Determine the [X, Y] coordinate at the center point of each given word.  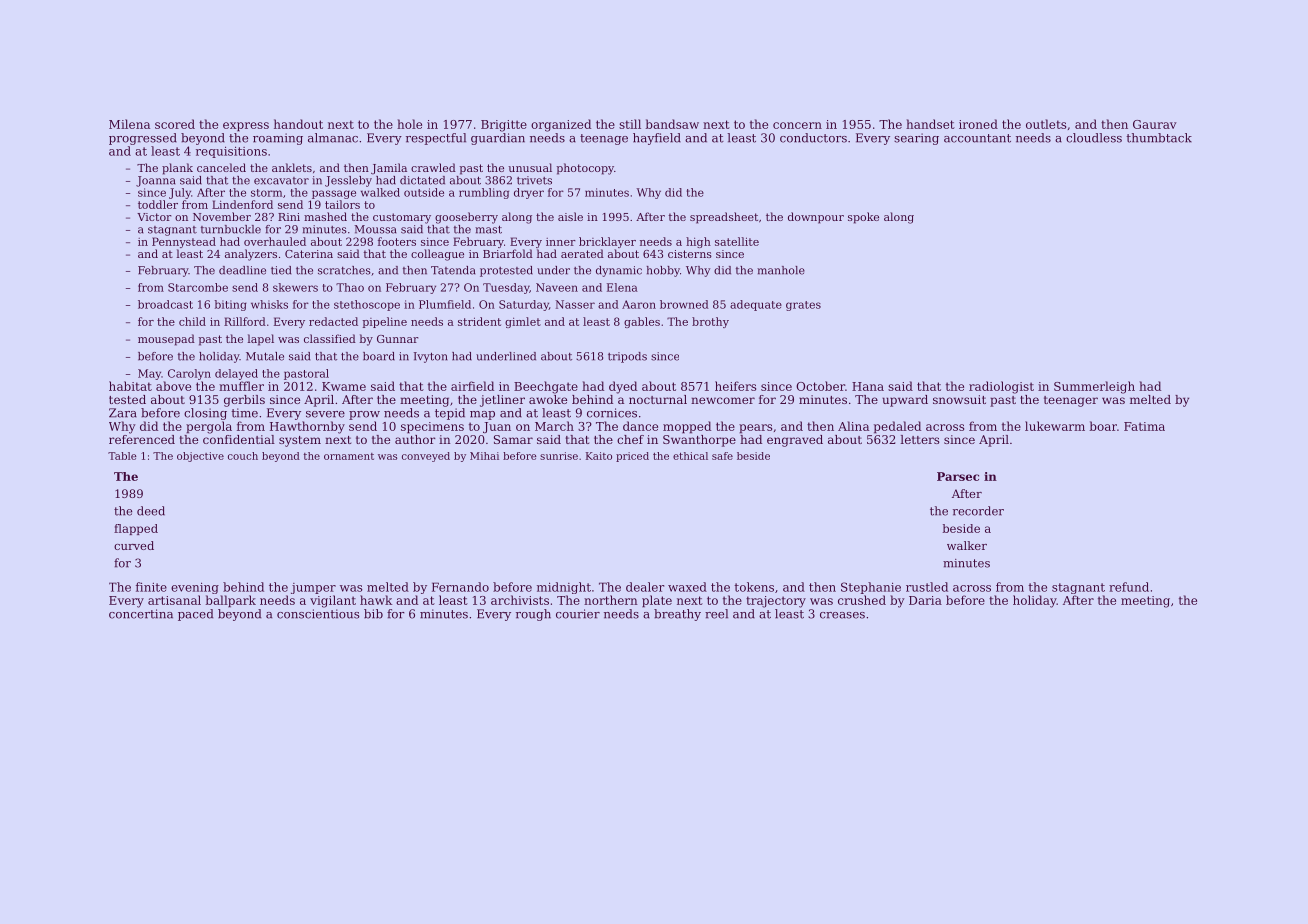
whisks [269, 304]
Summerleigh [1094, 387]
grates [803, 306]
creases [842, 615]
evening [195, 588]
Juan [497, 427]
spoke [863, 218]
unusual [530, 167]
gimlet [523, 322]
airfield [472, 386]
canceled [221, 167]
